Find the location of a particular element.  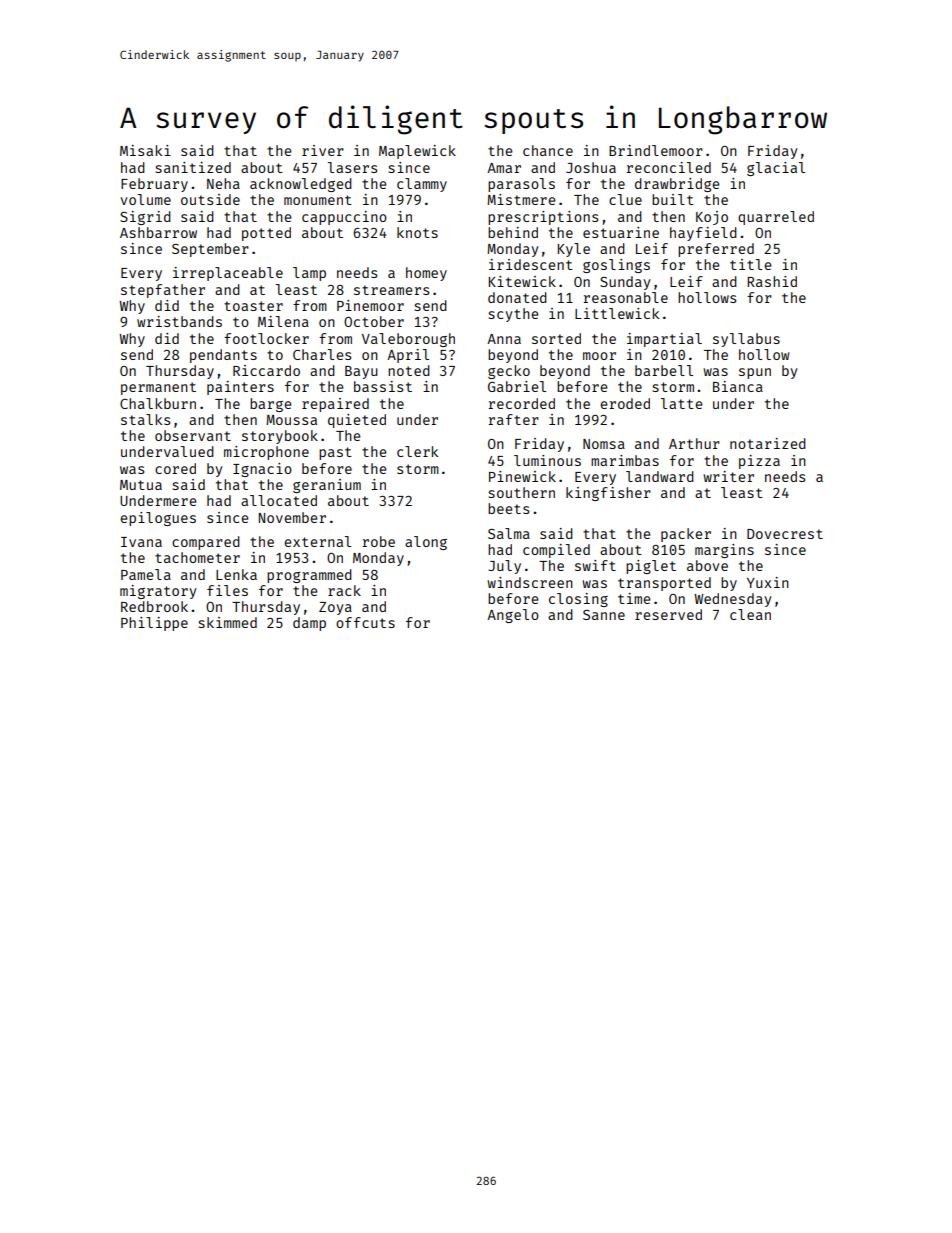

Misaki is located at coordinates (145, 150).
